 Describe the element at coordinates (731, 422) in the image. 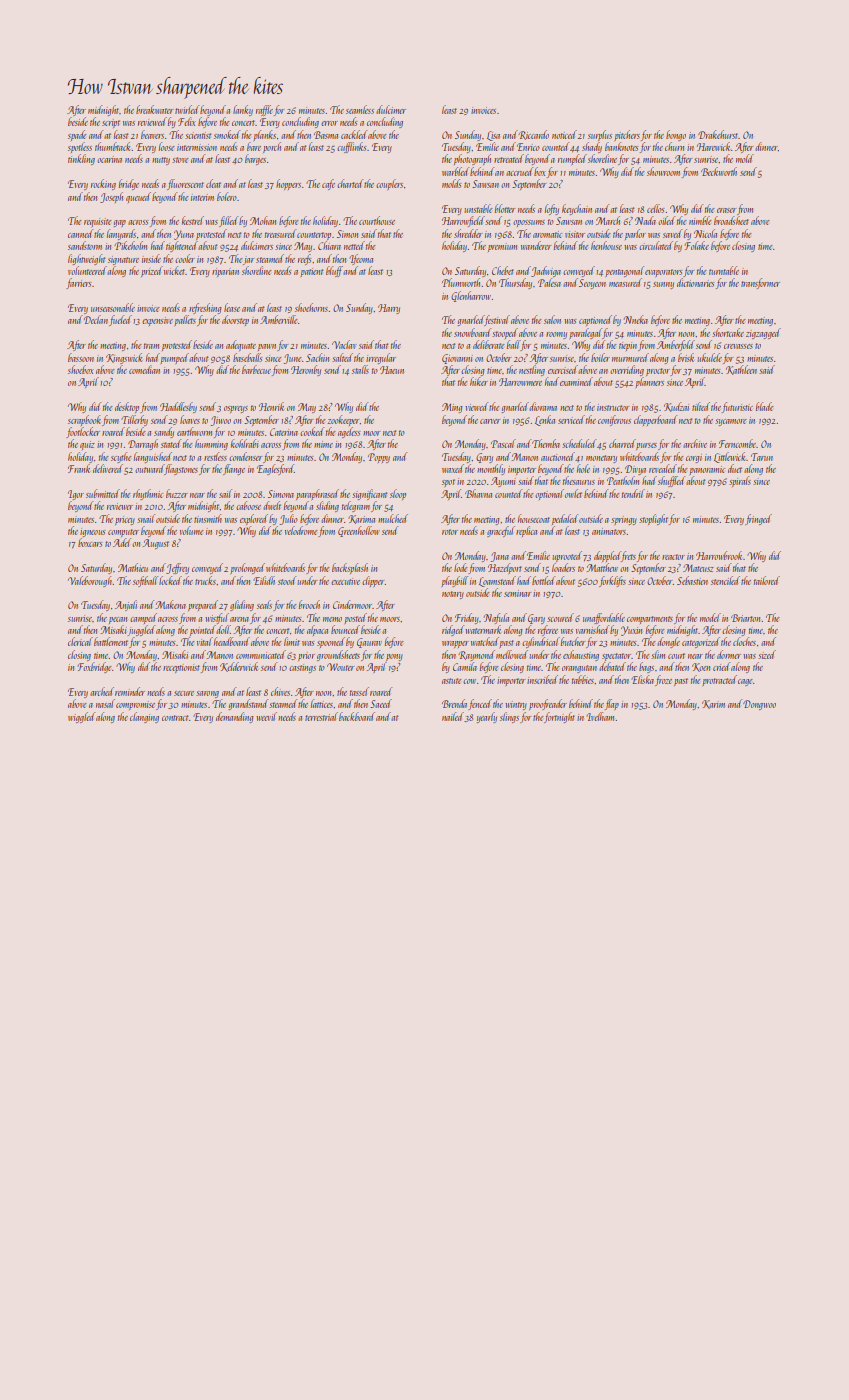

I see `sycamore` at that location.
